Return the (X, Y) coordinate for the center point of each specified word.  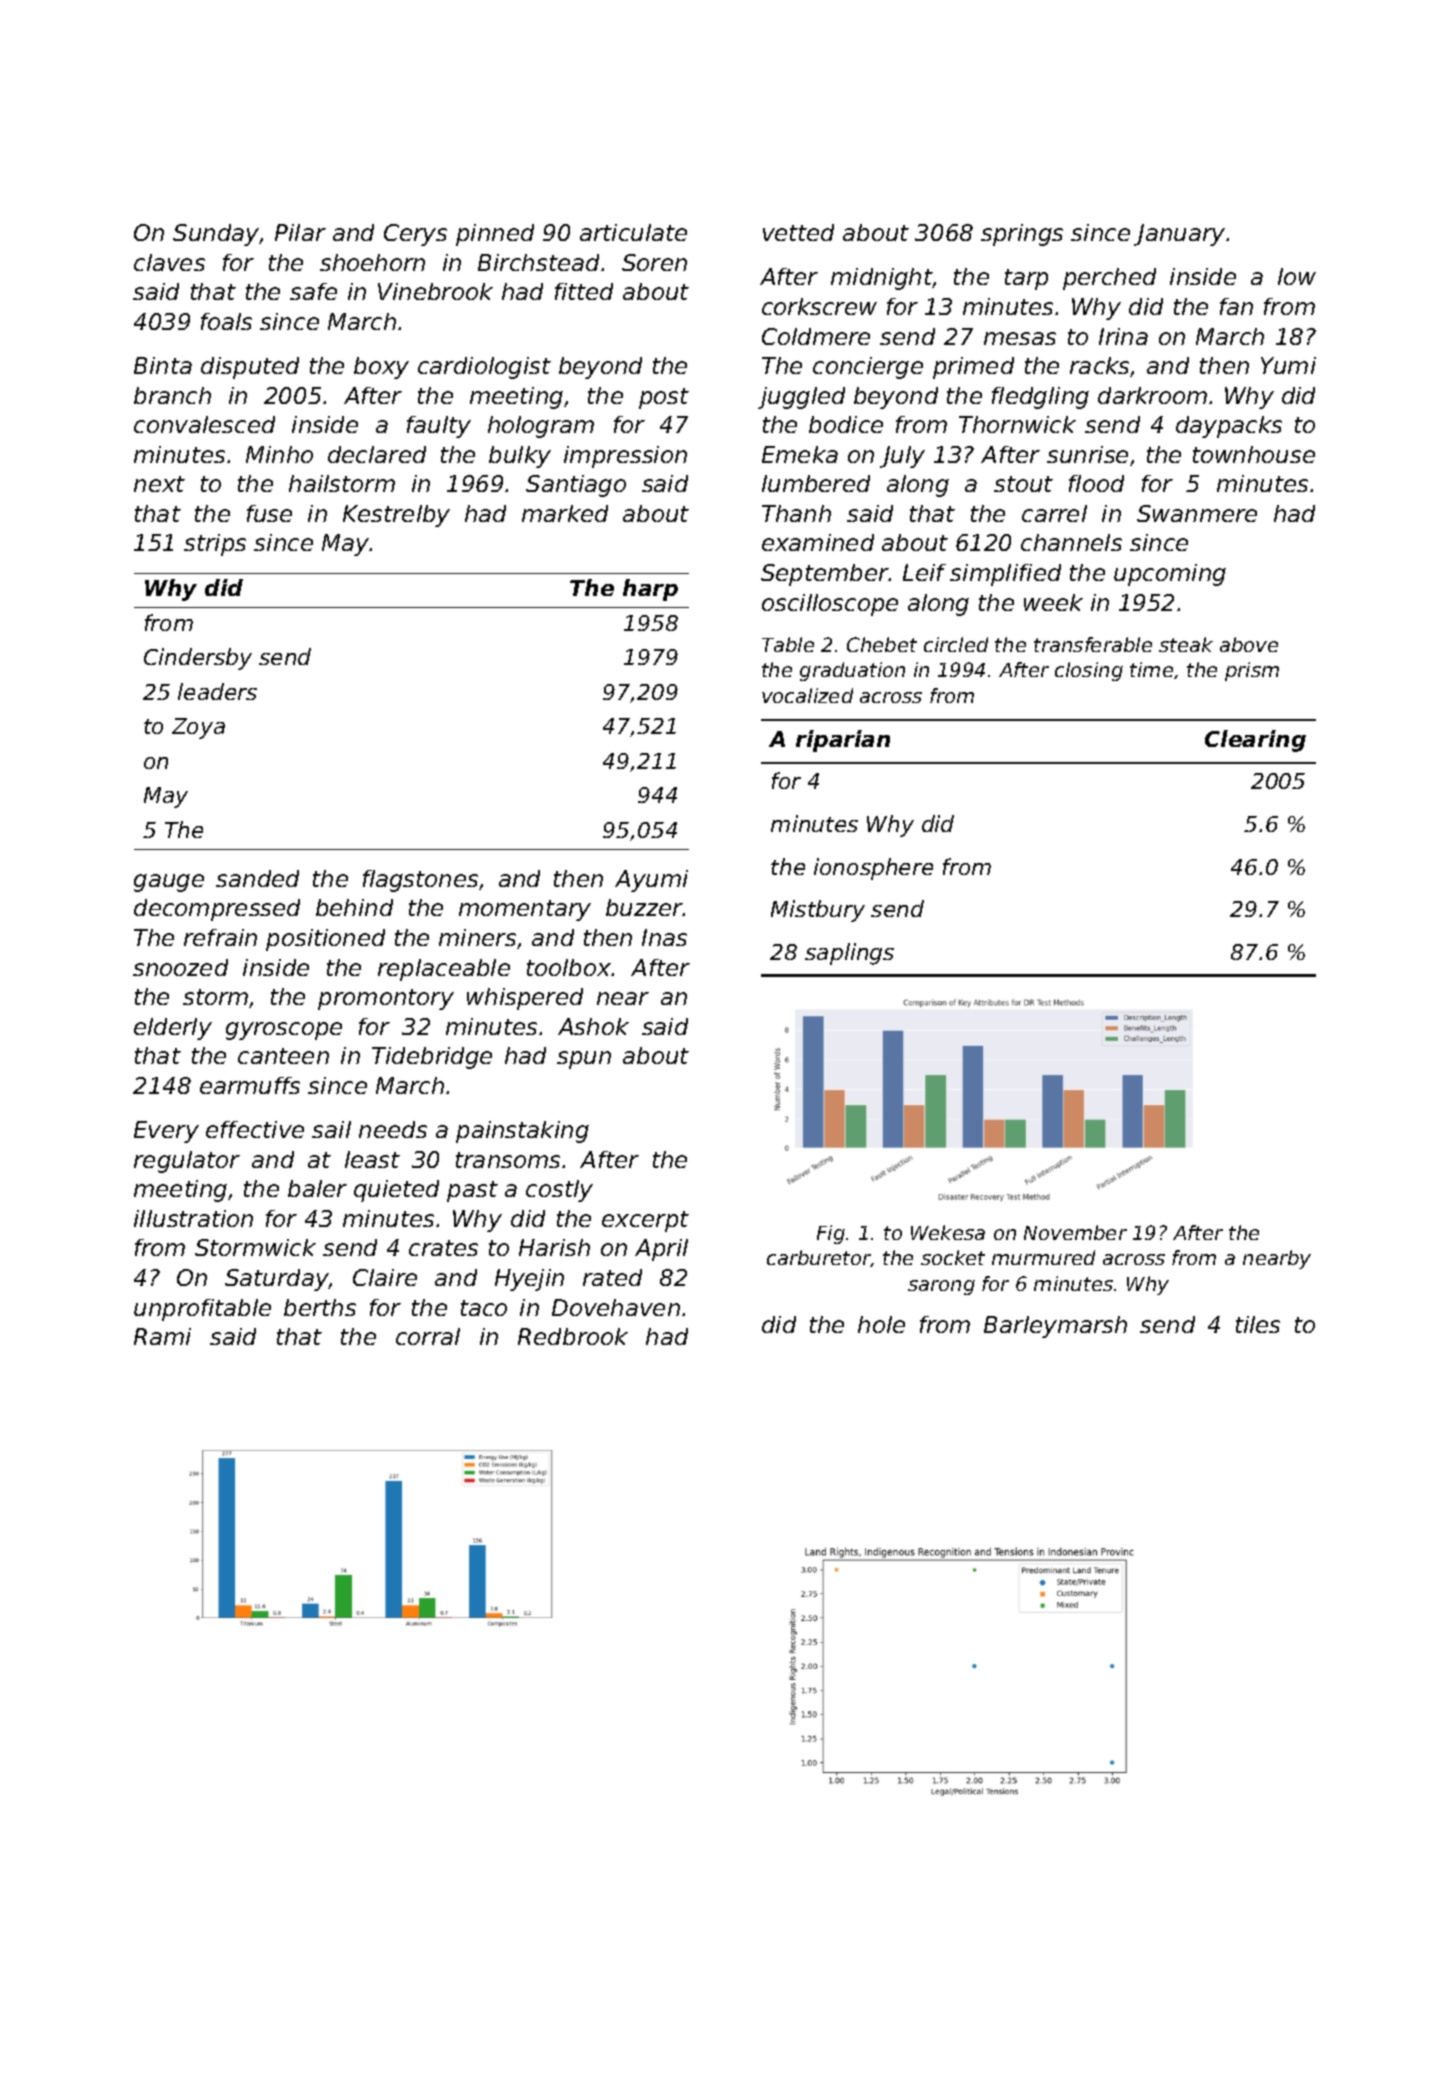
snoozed (180, 967)
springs (1022, 235)
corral (428, 1336)
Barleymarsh (1055, 1327)
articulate (633, 232)
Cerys (415, 235)
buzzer (644, 907)
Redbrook (573, 1336)
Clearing (1255, 741)
